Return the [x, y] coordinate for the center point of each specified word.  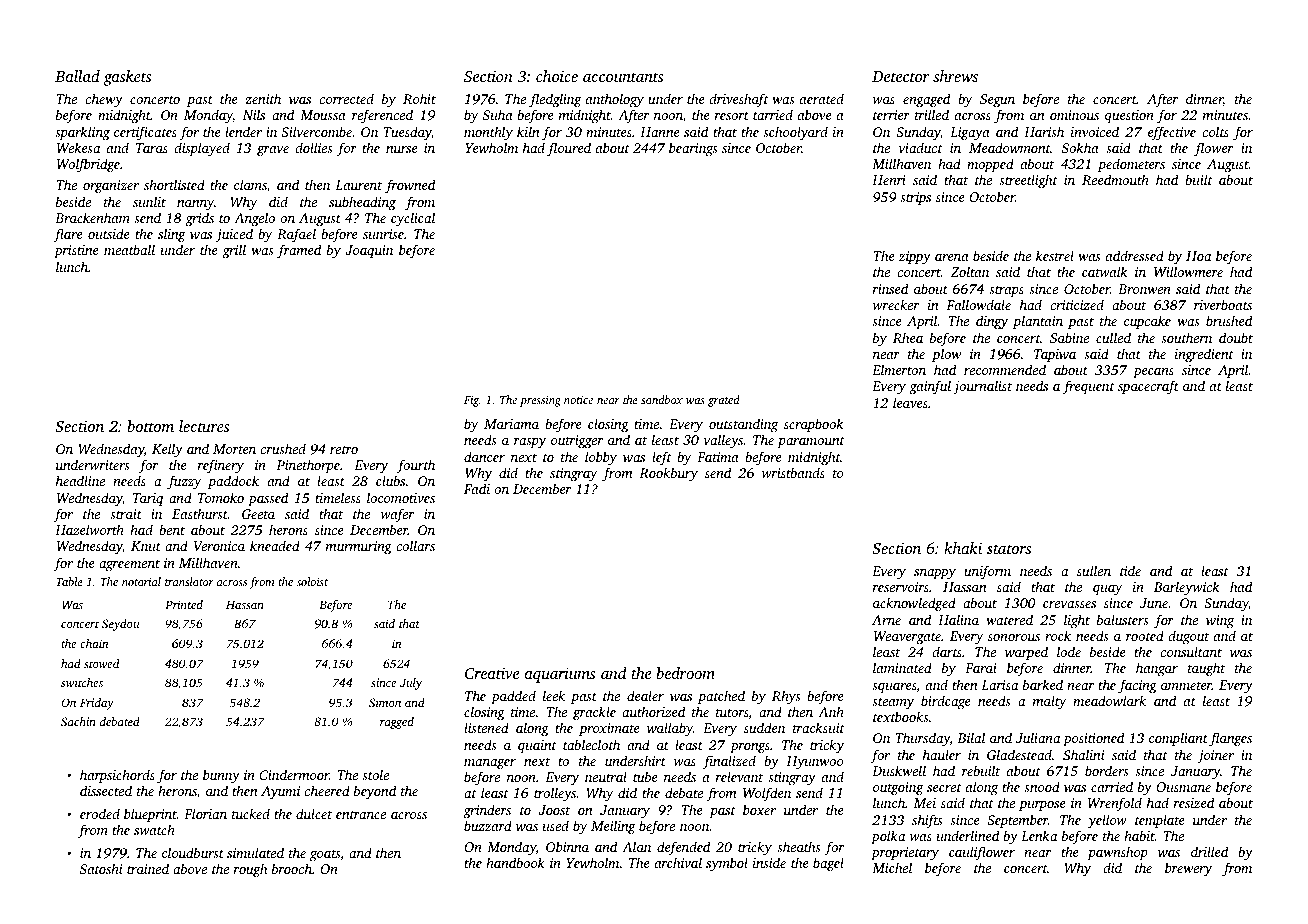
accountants [623, 77]
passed [268, 499]
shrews [955, 76]
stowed [101, 663]
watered [1009, 619]
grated [724, 401]
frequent [1089, 387]
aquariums [560, 675]
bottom [150, 426]
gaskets [127, 78]
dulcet [314, 813]
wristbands [793, 472]
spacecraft [1148, 387]
